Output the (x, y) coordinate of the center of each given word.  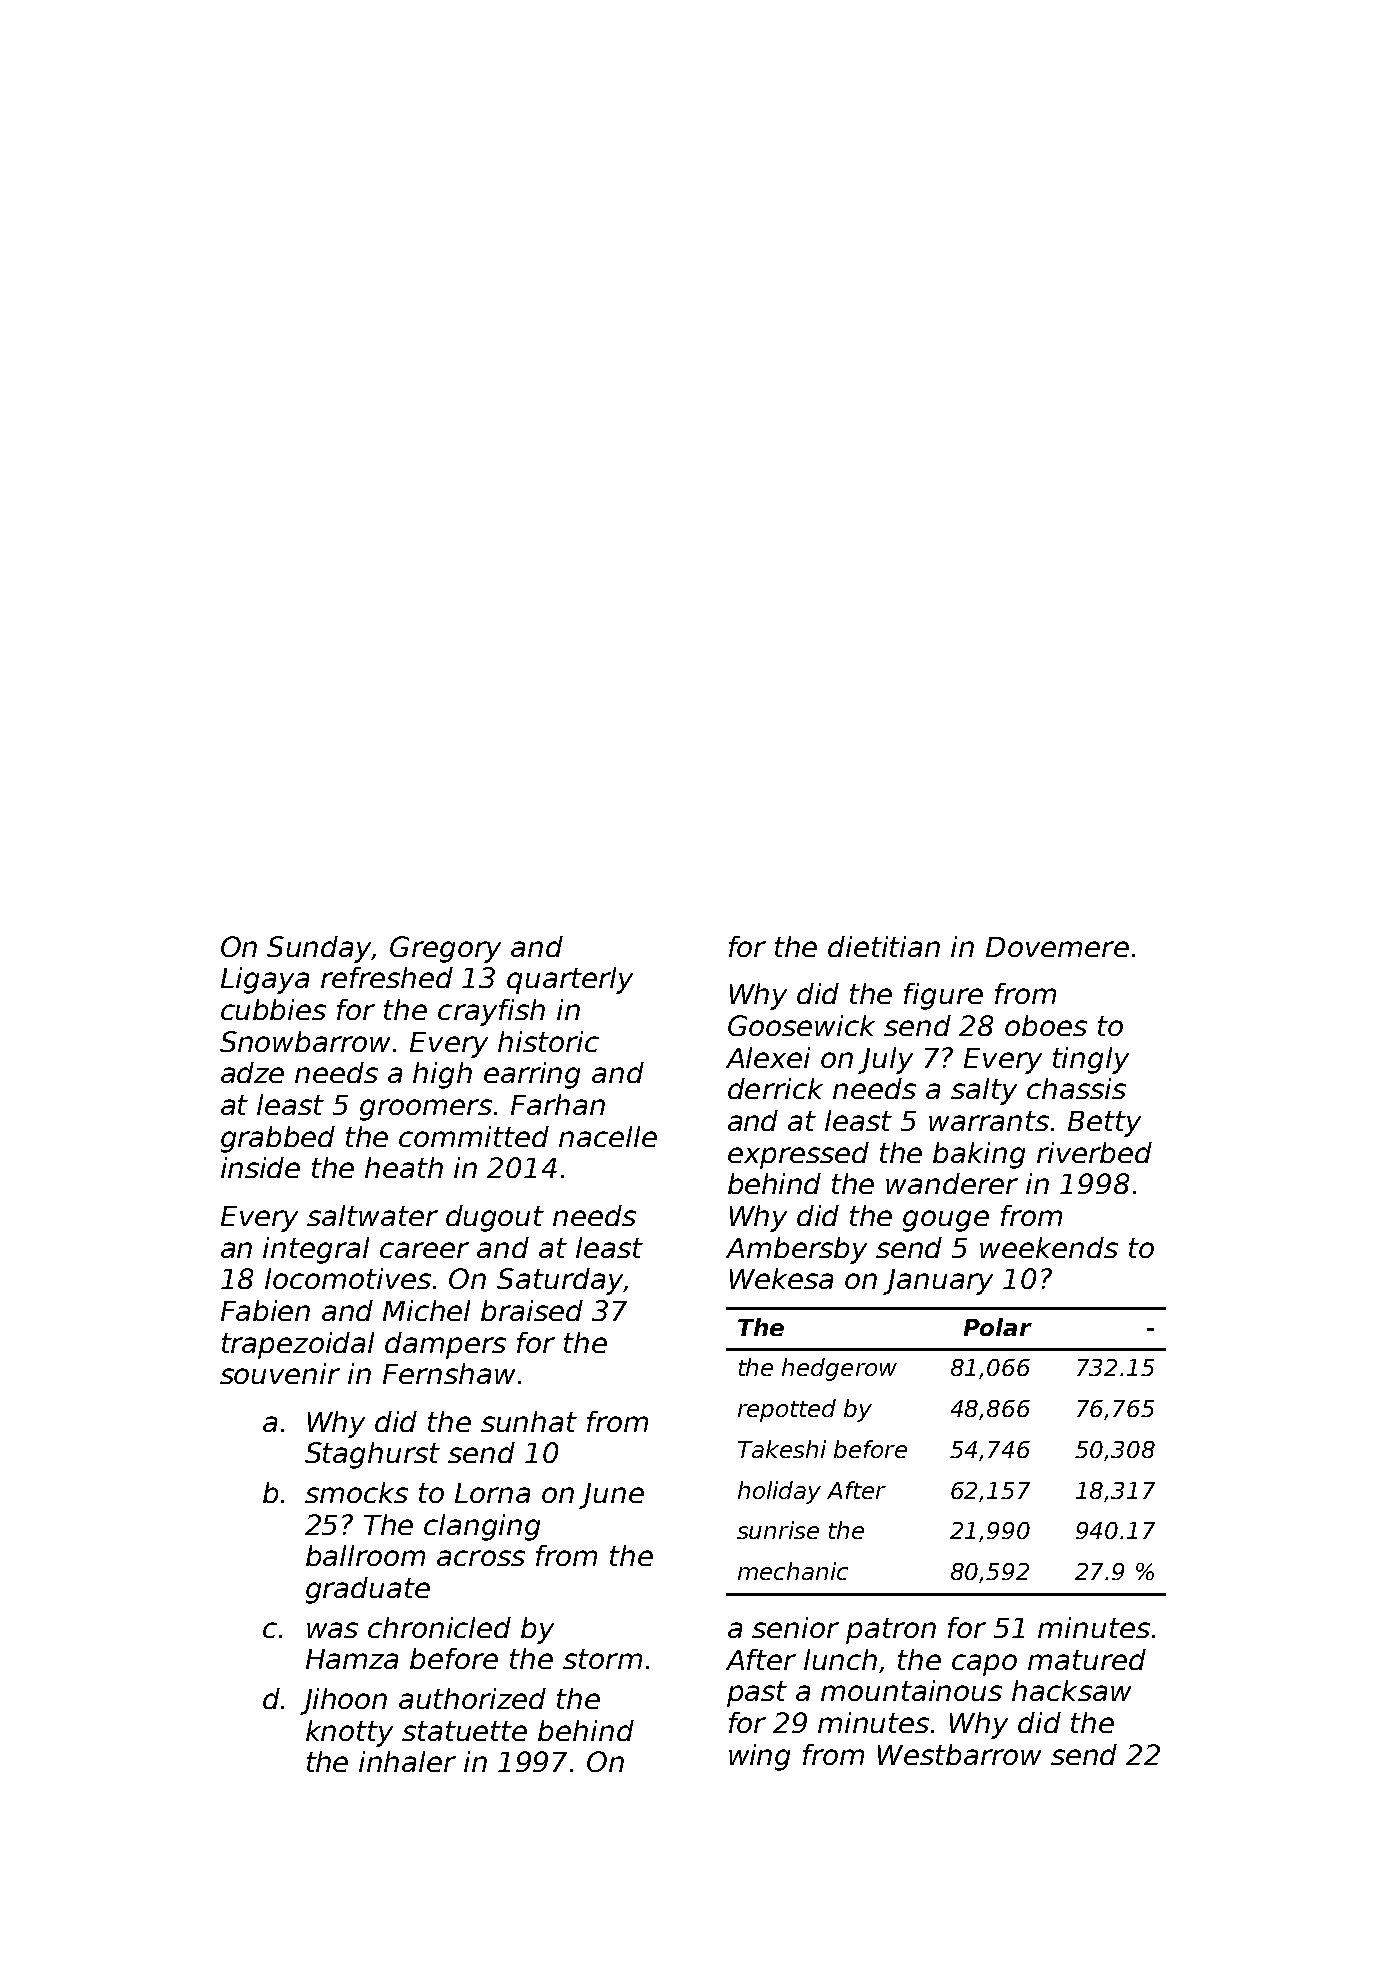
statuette (464, 1731)
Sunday (319, 949)
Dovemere (1057, 947)
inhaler (407, 1761)
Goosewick (801, 1025)
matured (1087, 1659)
